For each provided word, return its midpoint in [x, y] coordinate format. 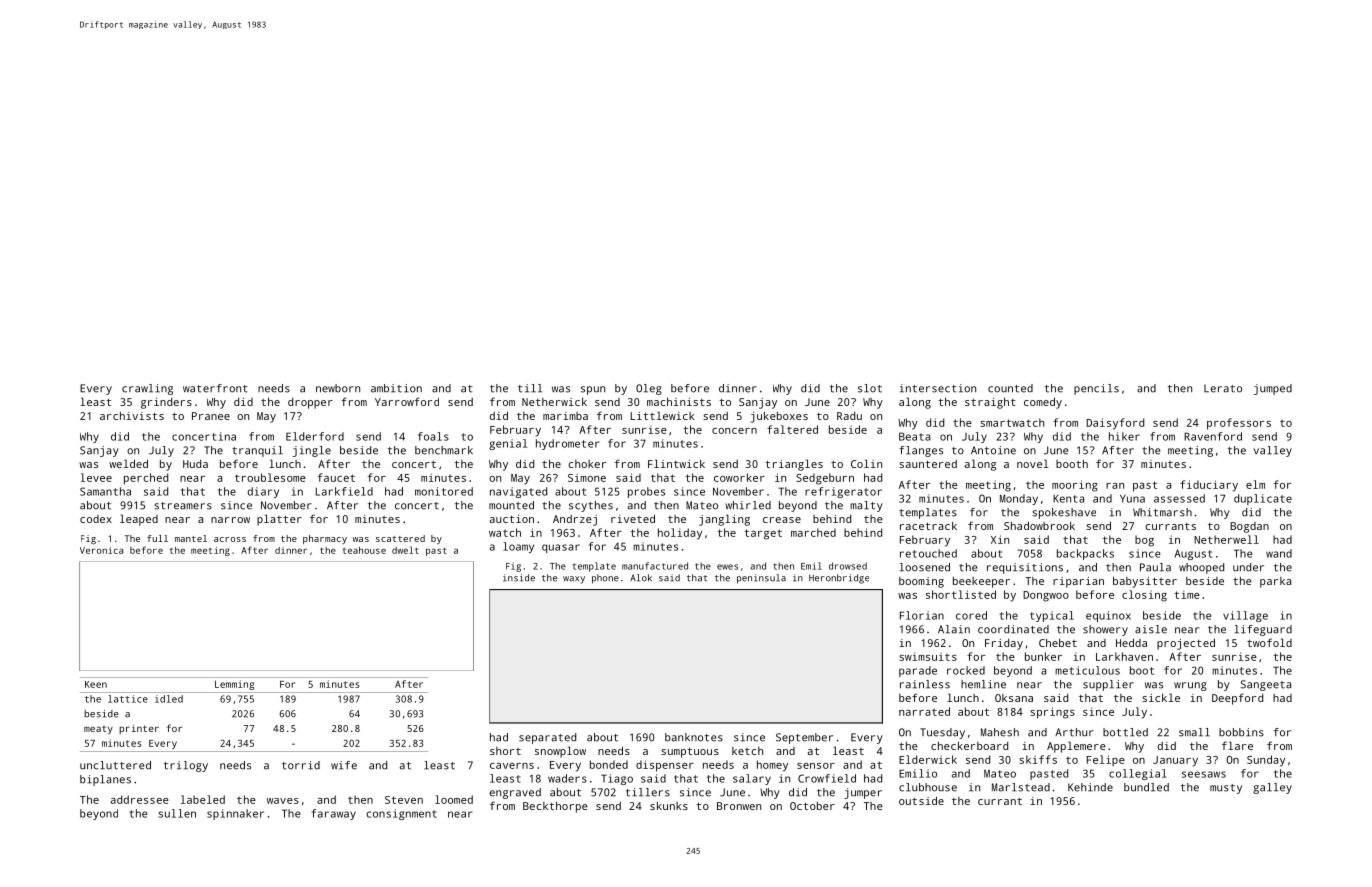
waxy [574, 580]
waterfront [215, 388]
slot [870, 388]
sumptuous [690, 752]
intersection [938, 388]
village [1245, 616]
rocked [966, 670]
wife [344, 765]
